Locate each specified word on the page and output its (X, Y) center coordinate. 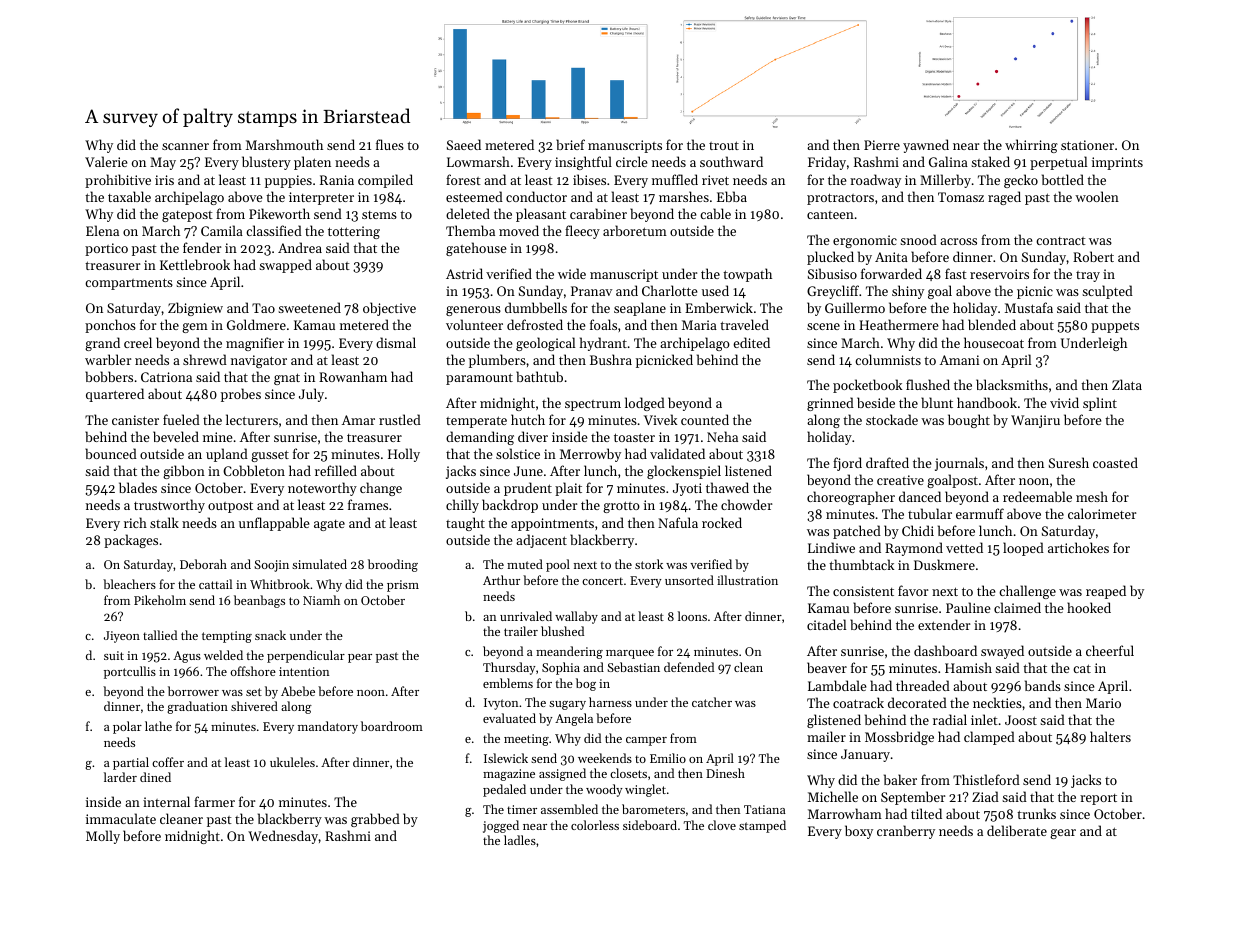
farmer (214, 801)
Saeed (464, 144)
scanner (185, 146)
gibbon (184, 472)
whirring (1031, 146)
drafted (887, 462)
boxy (859, 832)
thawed (727, 487)
